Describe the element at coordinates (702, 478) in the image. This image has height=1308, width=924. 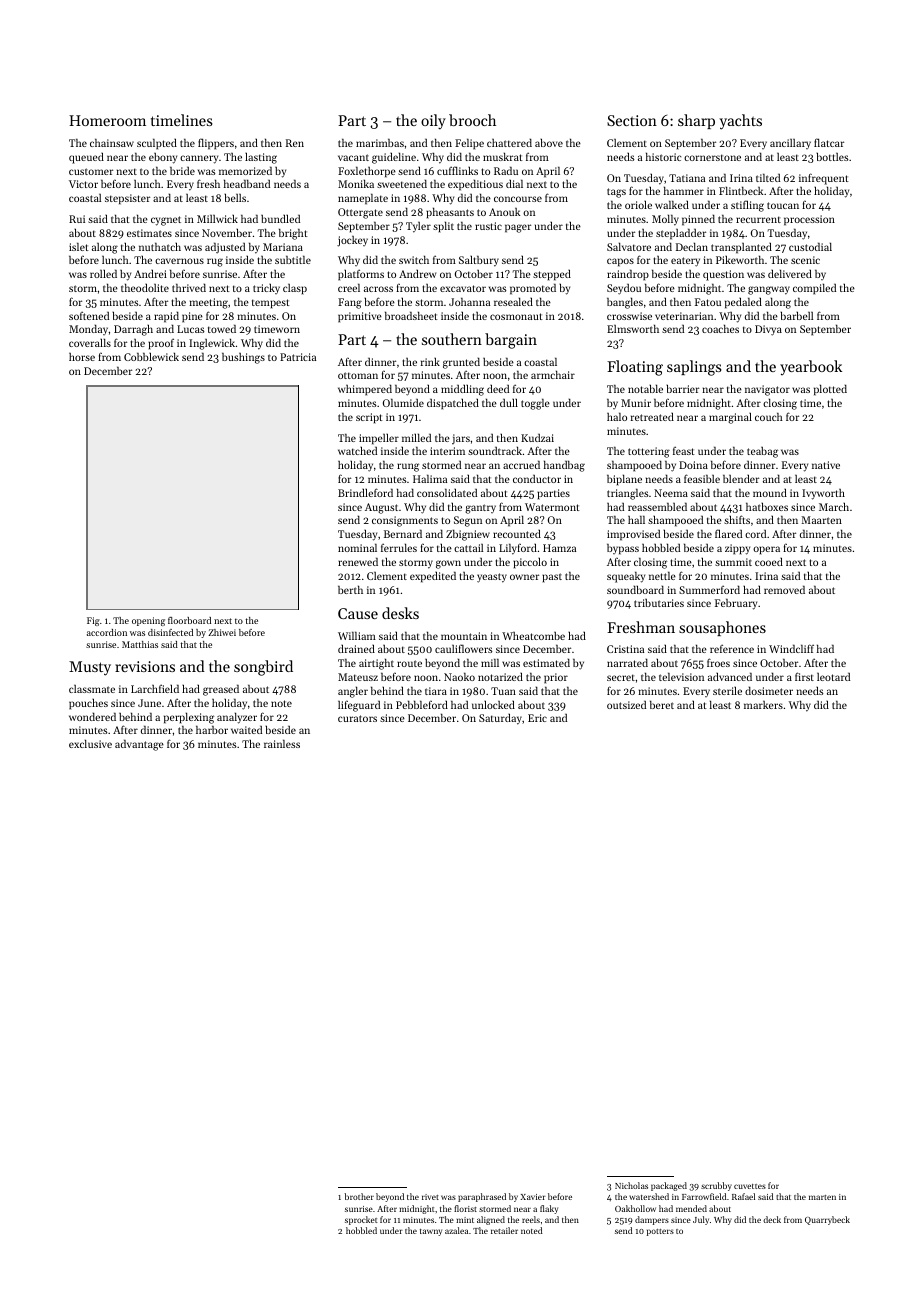
I see `feasible` at that location.
